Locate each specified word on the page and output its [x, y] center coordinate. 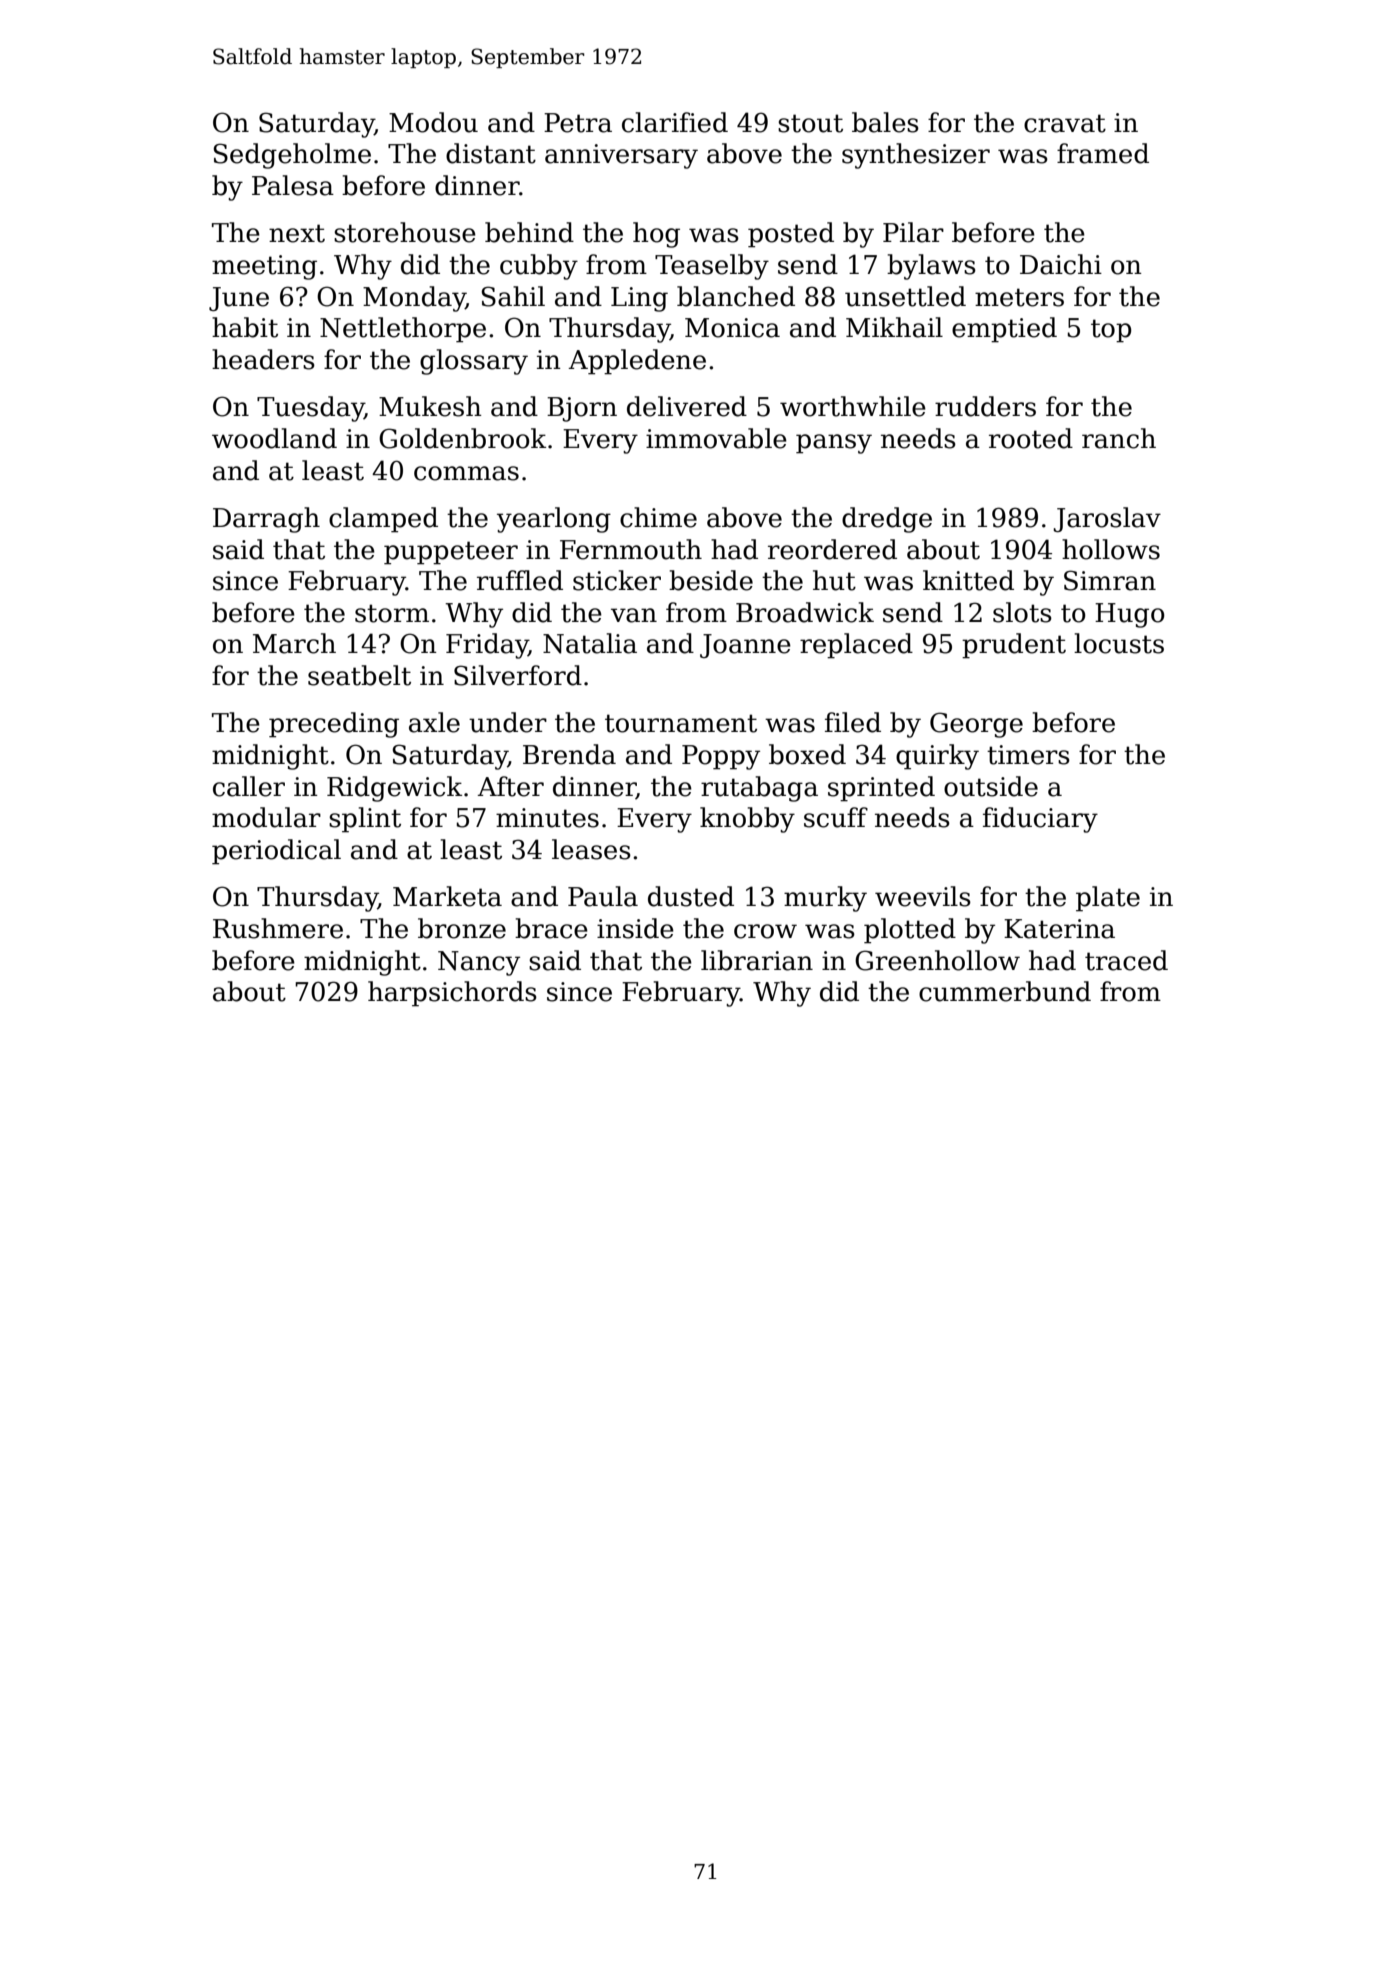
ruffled [520, 580]
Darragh [266, 520]
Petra [578, 123]
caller [249, 786]
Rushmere [278, 928]
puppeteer [451, 553]
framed [1103, 153]
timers [1028, 755]
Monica [732, 328]
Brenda [569, 754]
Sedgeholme [292, 156]
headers [263, 359]
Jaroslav [1107, 519]
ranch [1119, 438]
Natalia [590, 643]
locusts [1119, 643]
